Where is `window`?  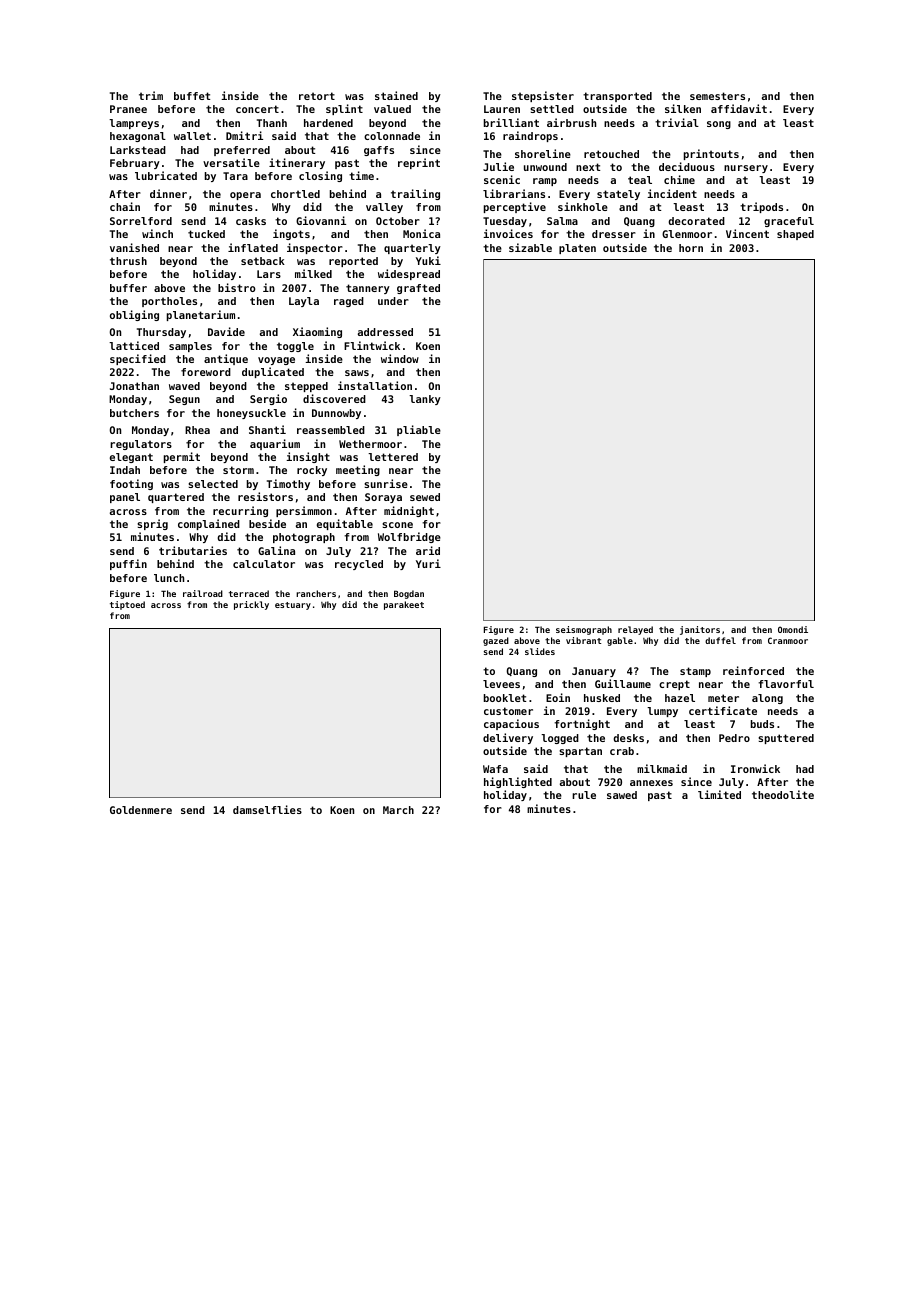 window is located at coordinates (400, 358).
